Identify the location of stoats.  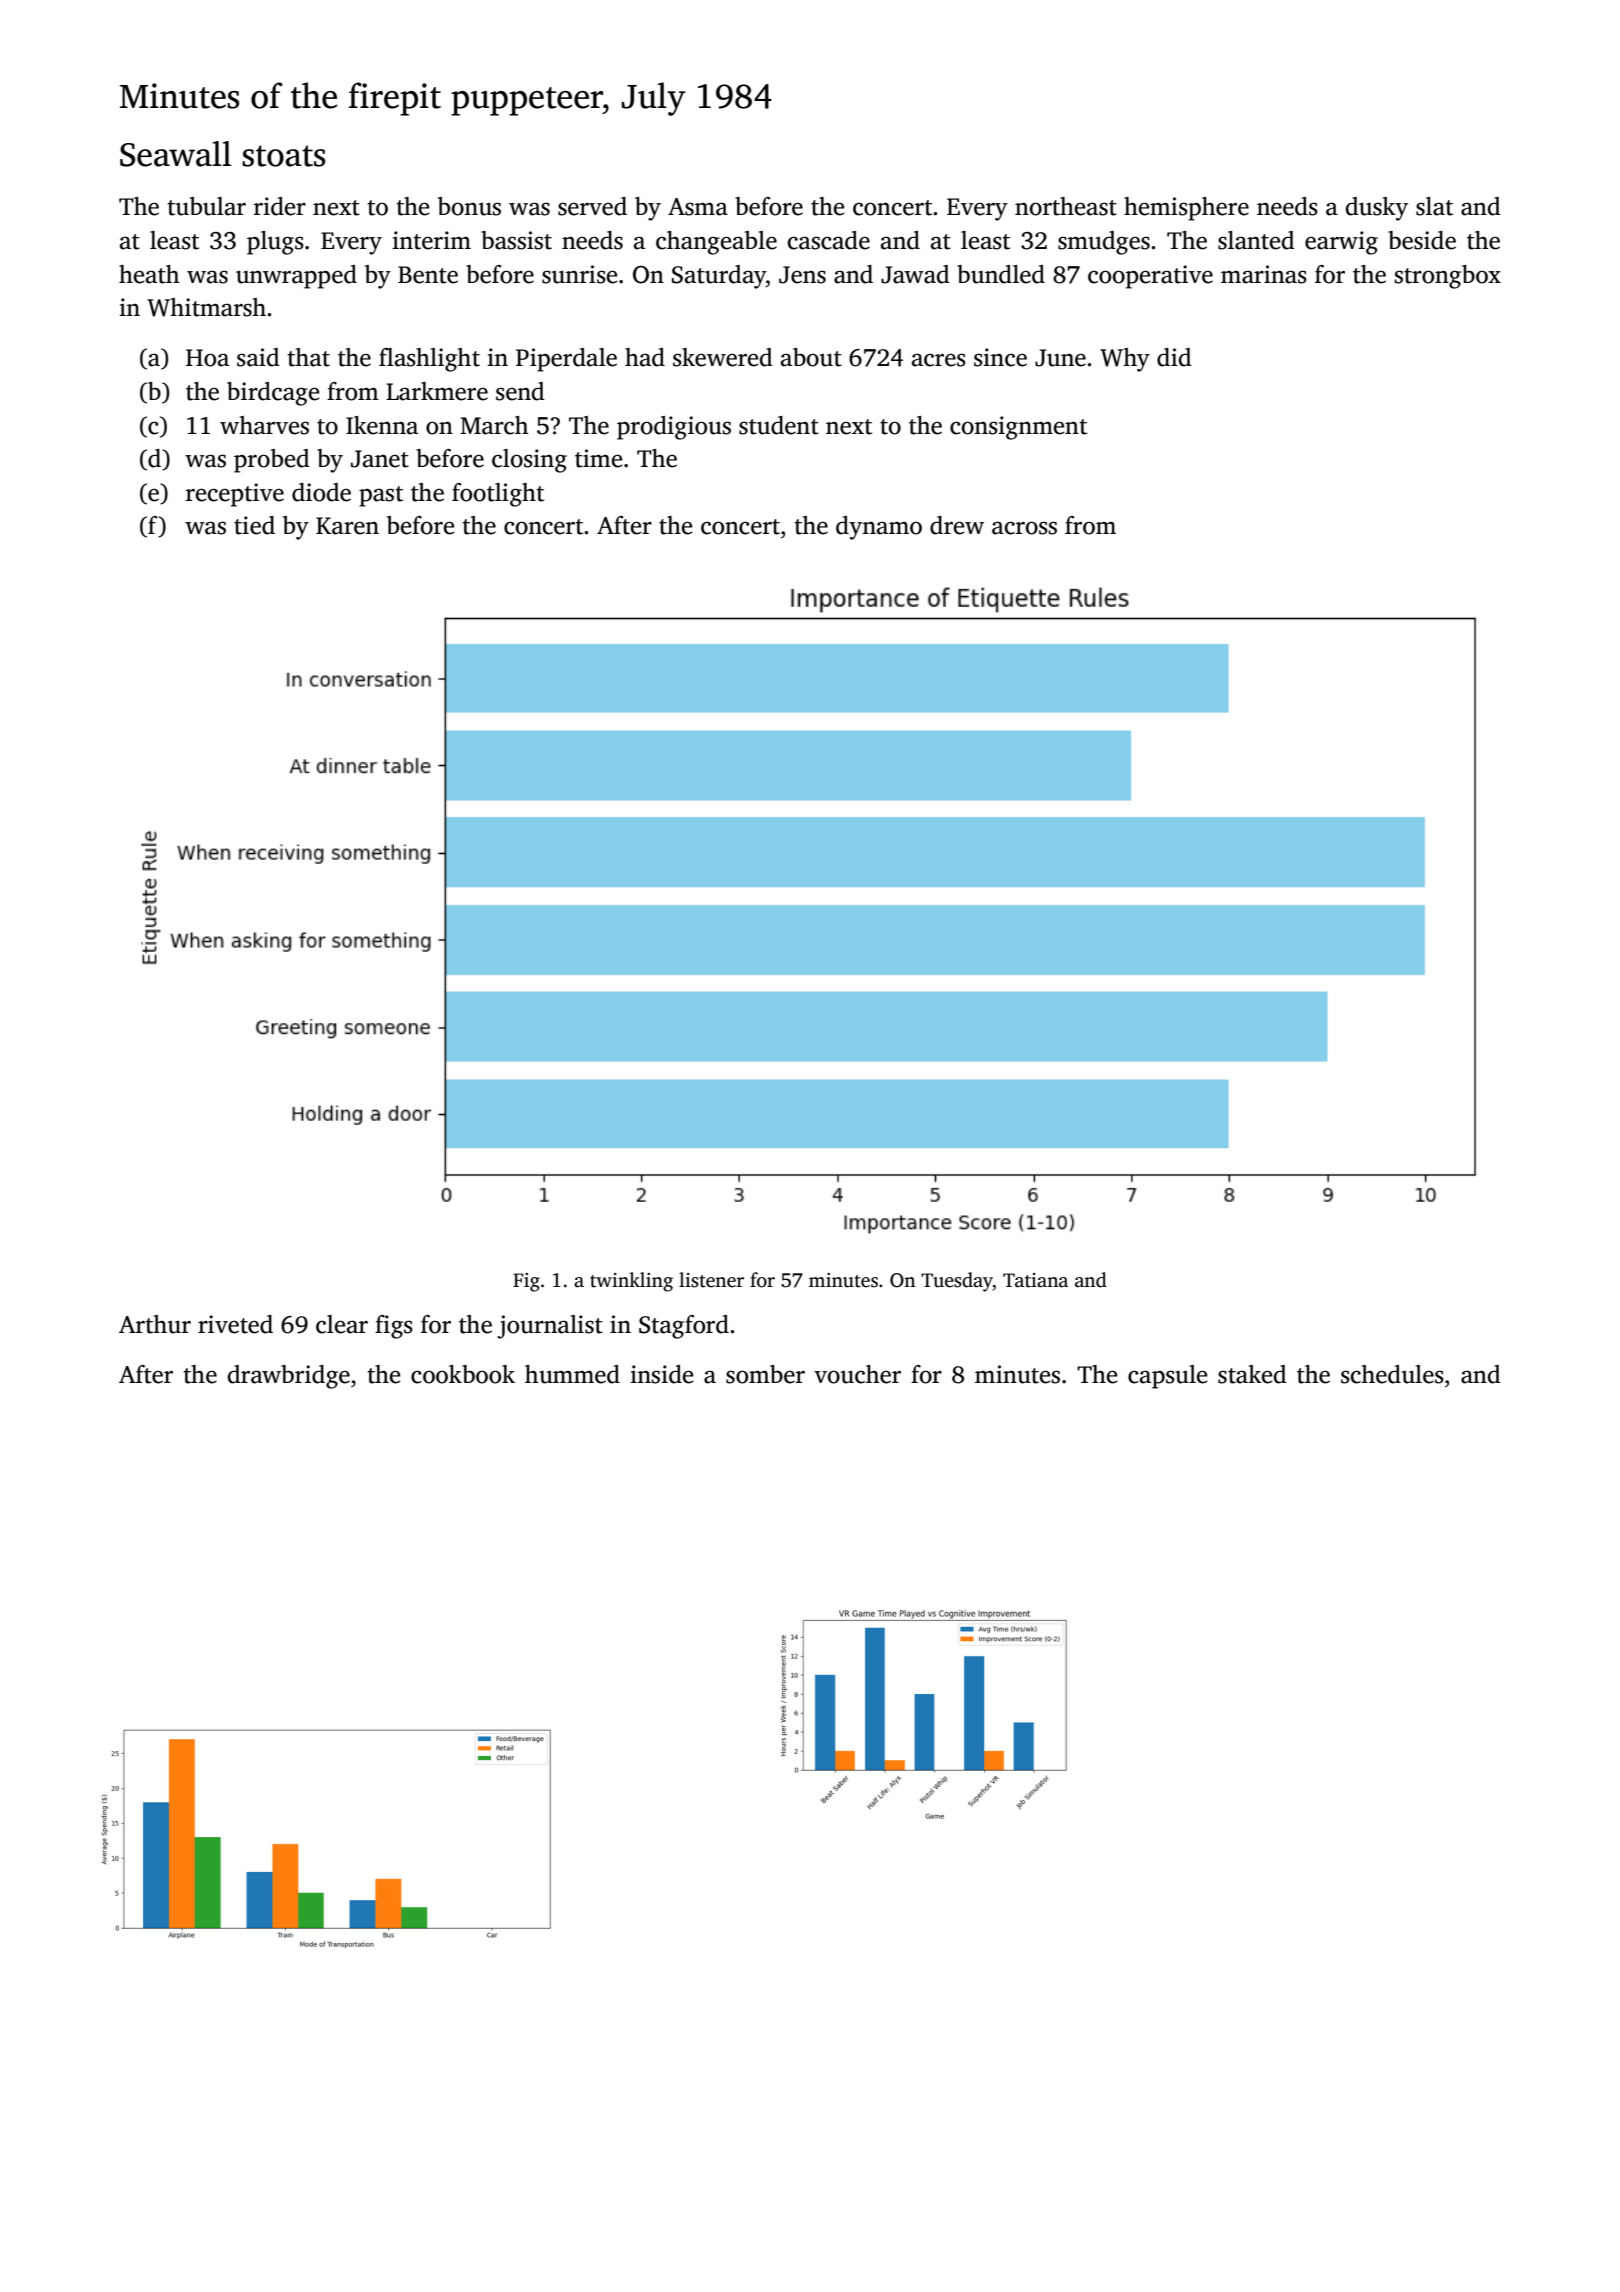
(284, 156).
